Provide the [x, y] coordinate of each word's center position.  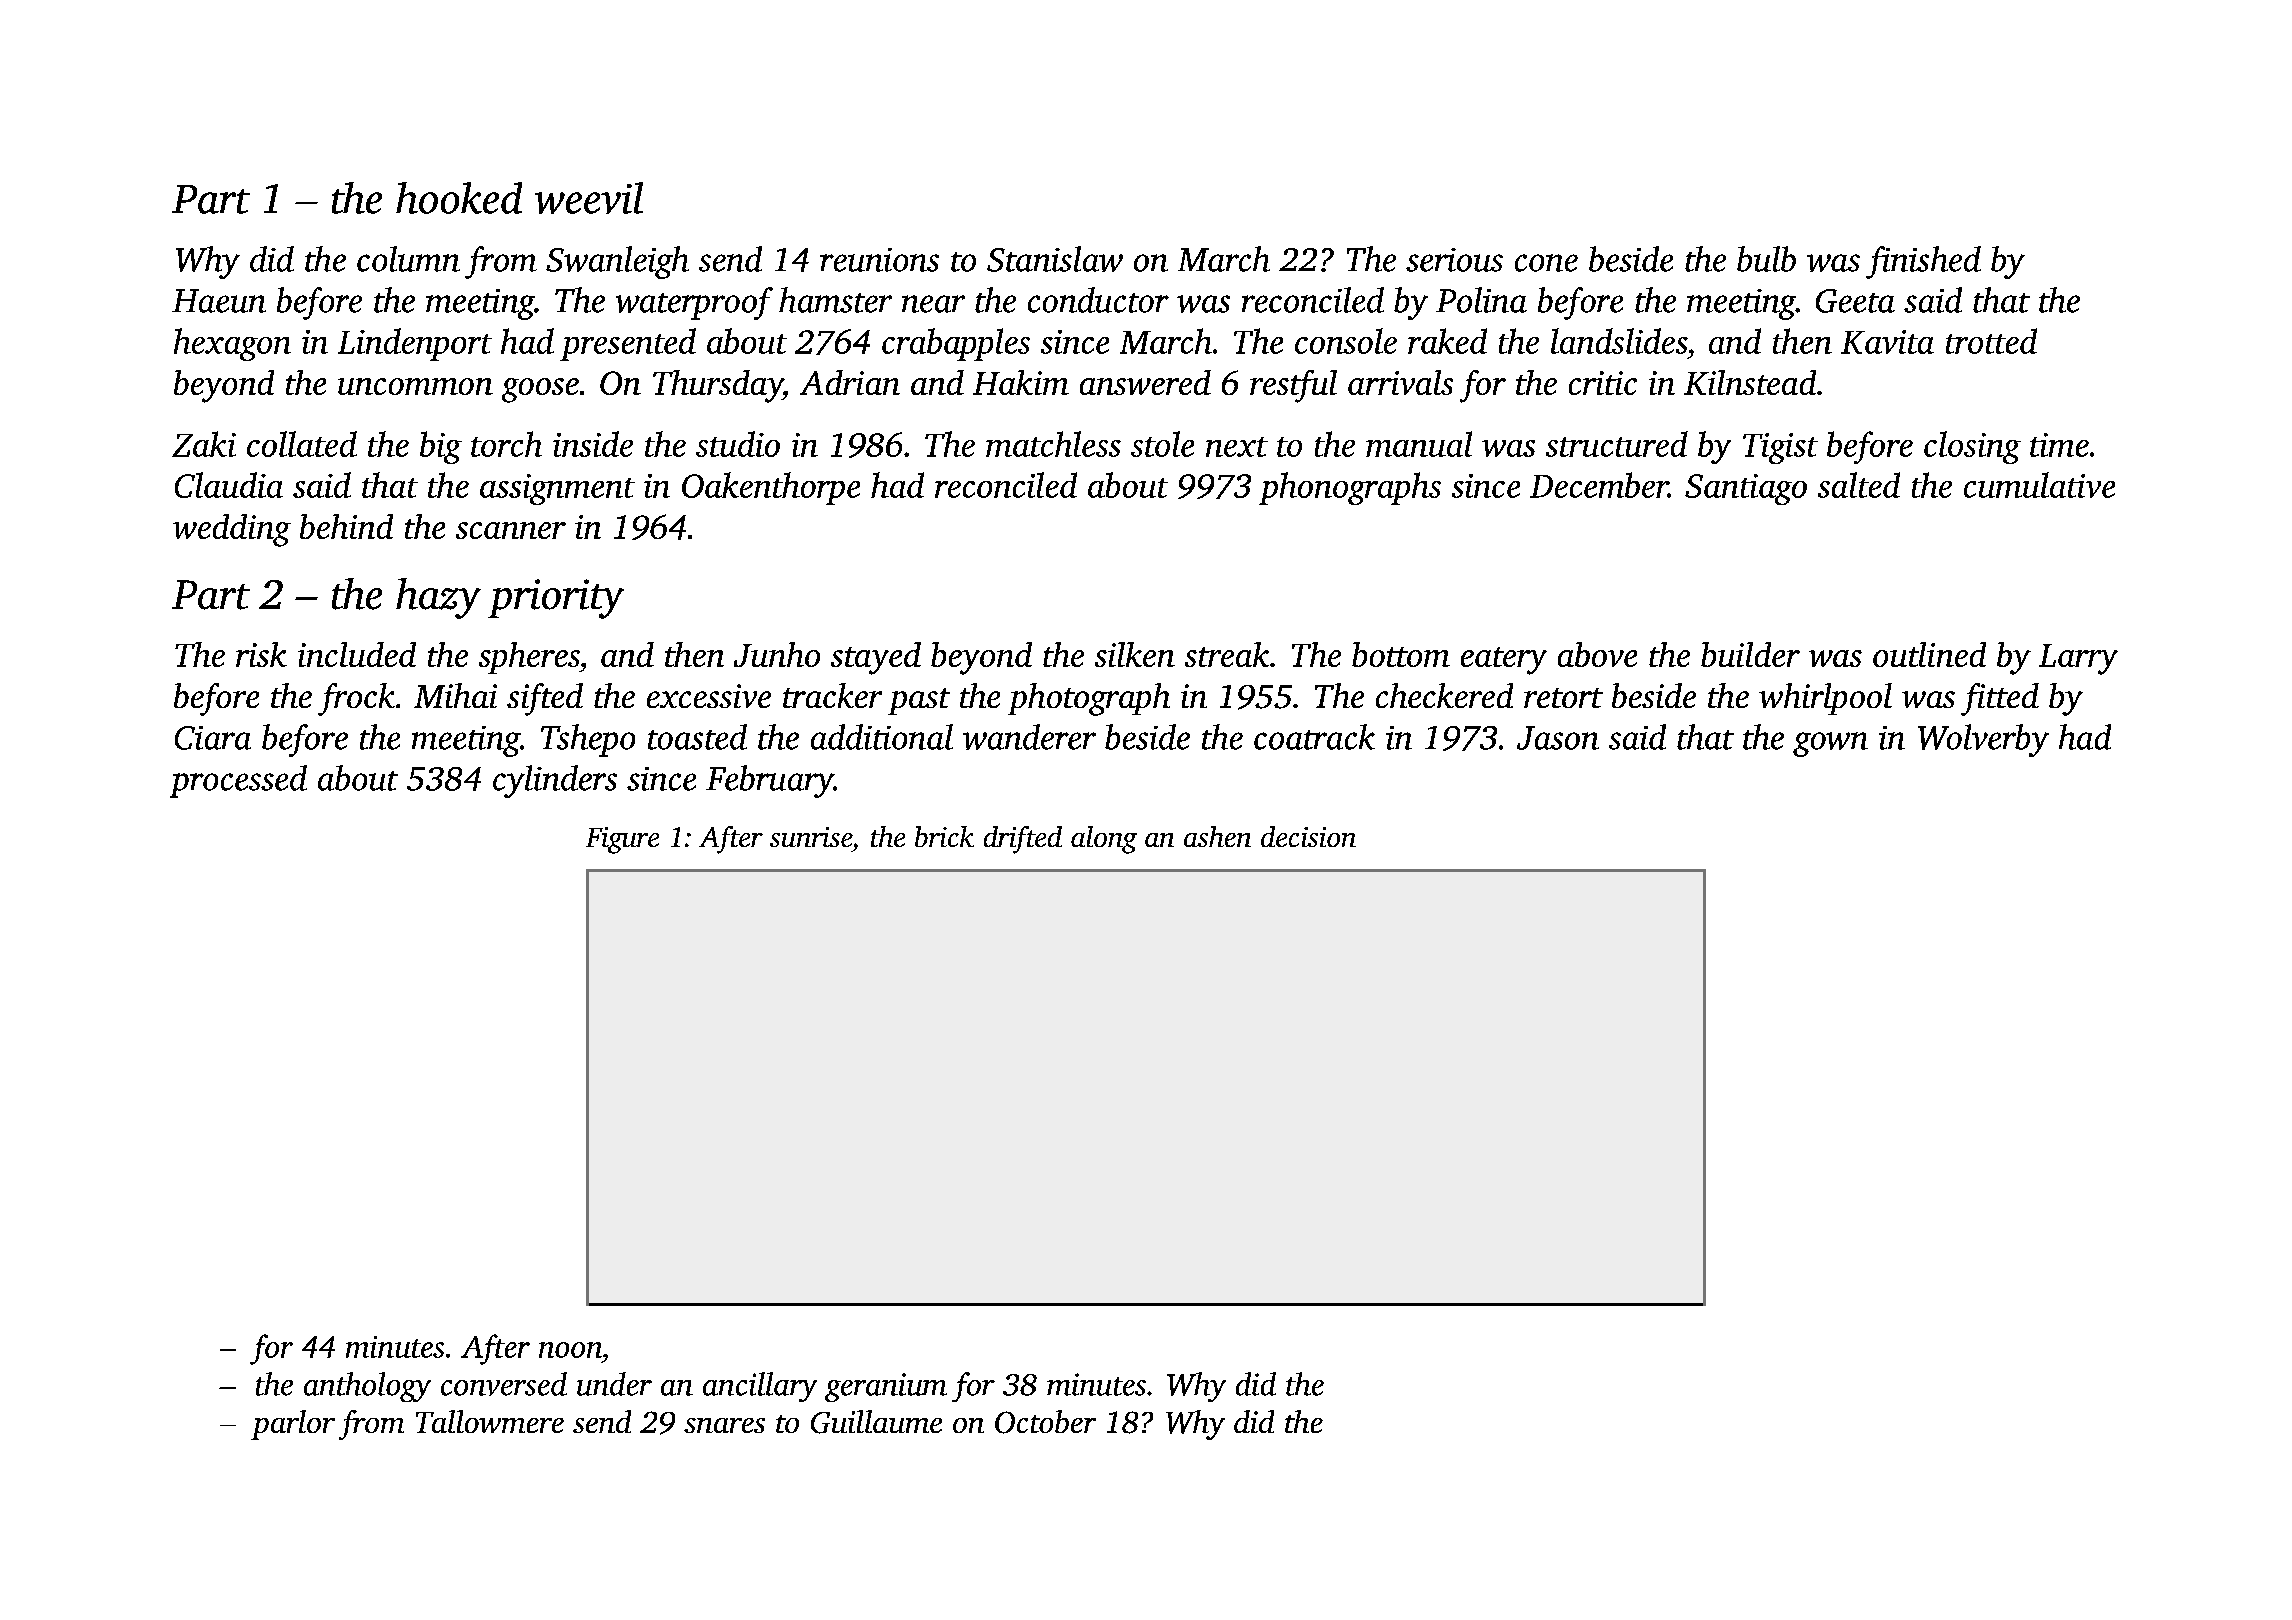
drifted [1023, 840]
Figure [622, 840]
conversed [504, 1384]
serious [1454, 260]
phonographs [1350, 488]
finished [1923, 262]
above [1597, 654]
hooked [459, 198]
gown [1830, 744]
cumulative [2039, 485]
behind [346, 526]
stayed [876, 658]
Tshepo [588, 740]
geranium [886, 1387]
